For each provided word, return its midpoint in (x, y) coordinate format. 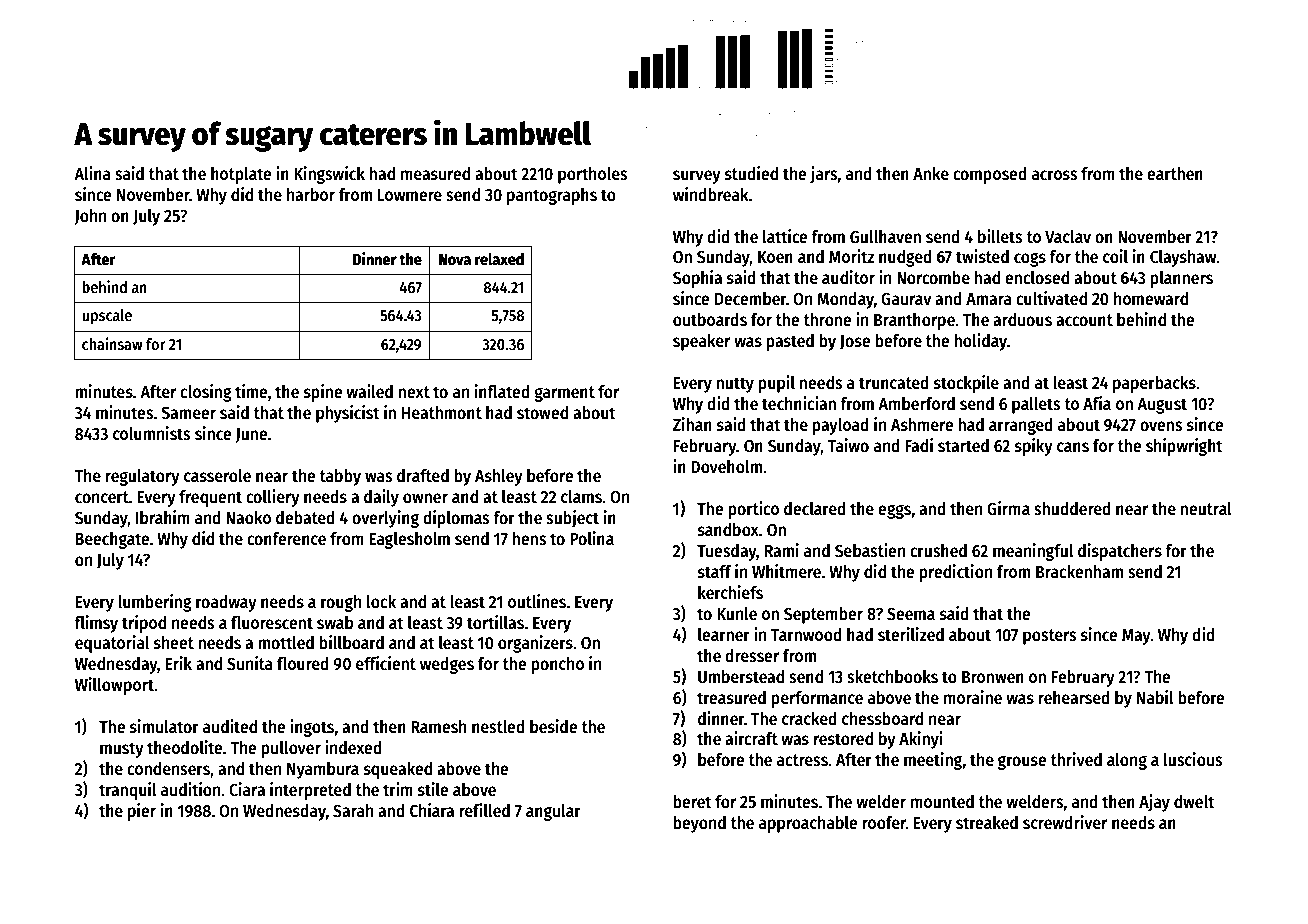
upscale (107, 317)
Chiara (432, 810)
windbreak (711, 194)
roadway (226, 603)
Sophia (697, 279)
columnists (151, 433)
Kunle (737, 614)
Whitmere (786, 571)
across (1054, 175)
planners (1181, 279)
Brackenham (1079, 572)
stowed (542, 413)
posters (1049, 637)
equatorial (112, 644)
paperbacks (1154, 384)
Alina (92, 173)
